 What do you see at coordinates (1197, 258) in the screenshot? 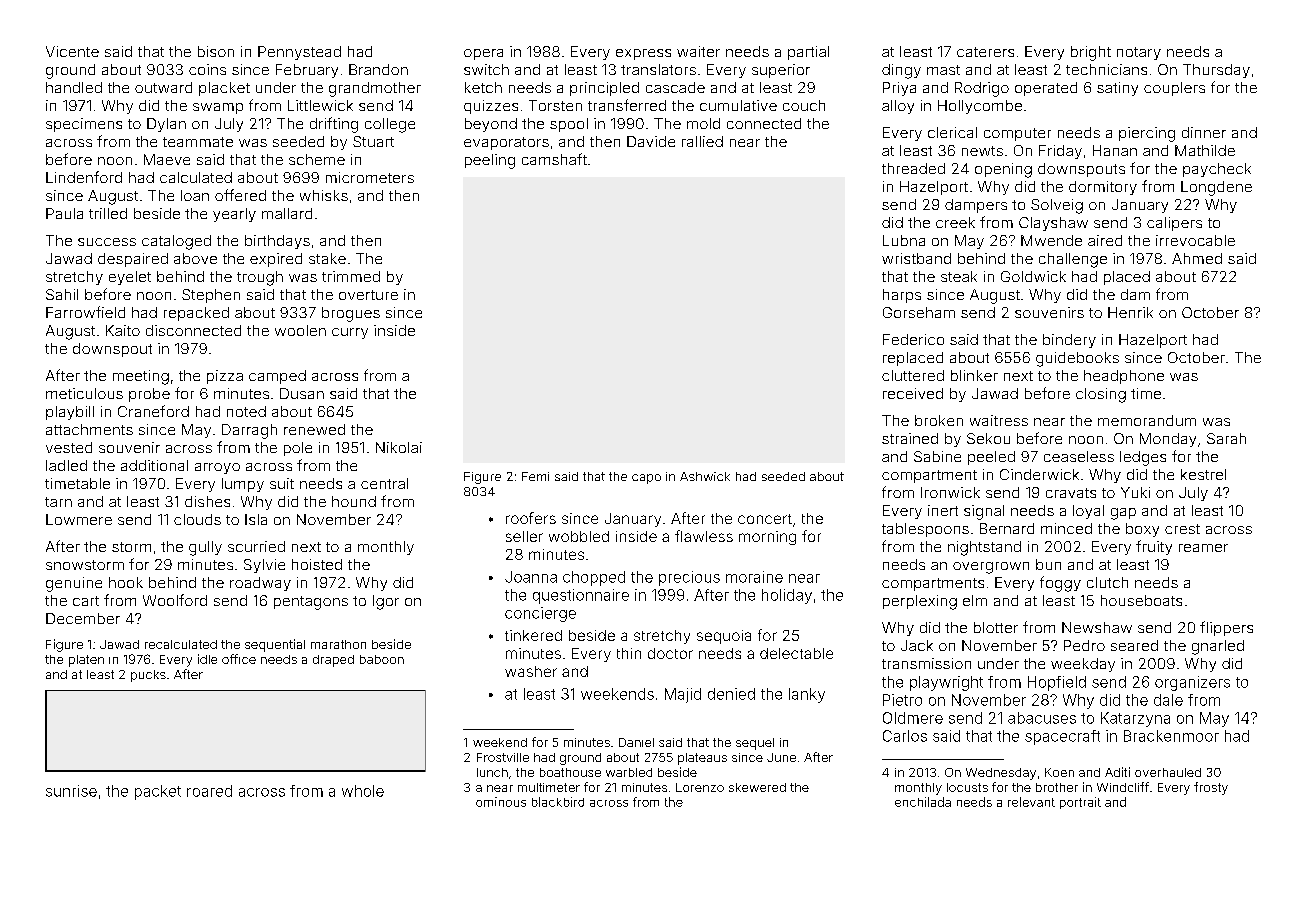
I see `Ahmed` at bounding box center [1197, 258].
